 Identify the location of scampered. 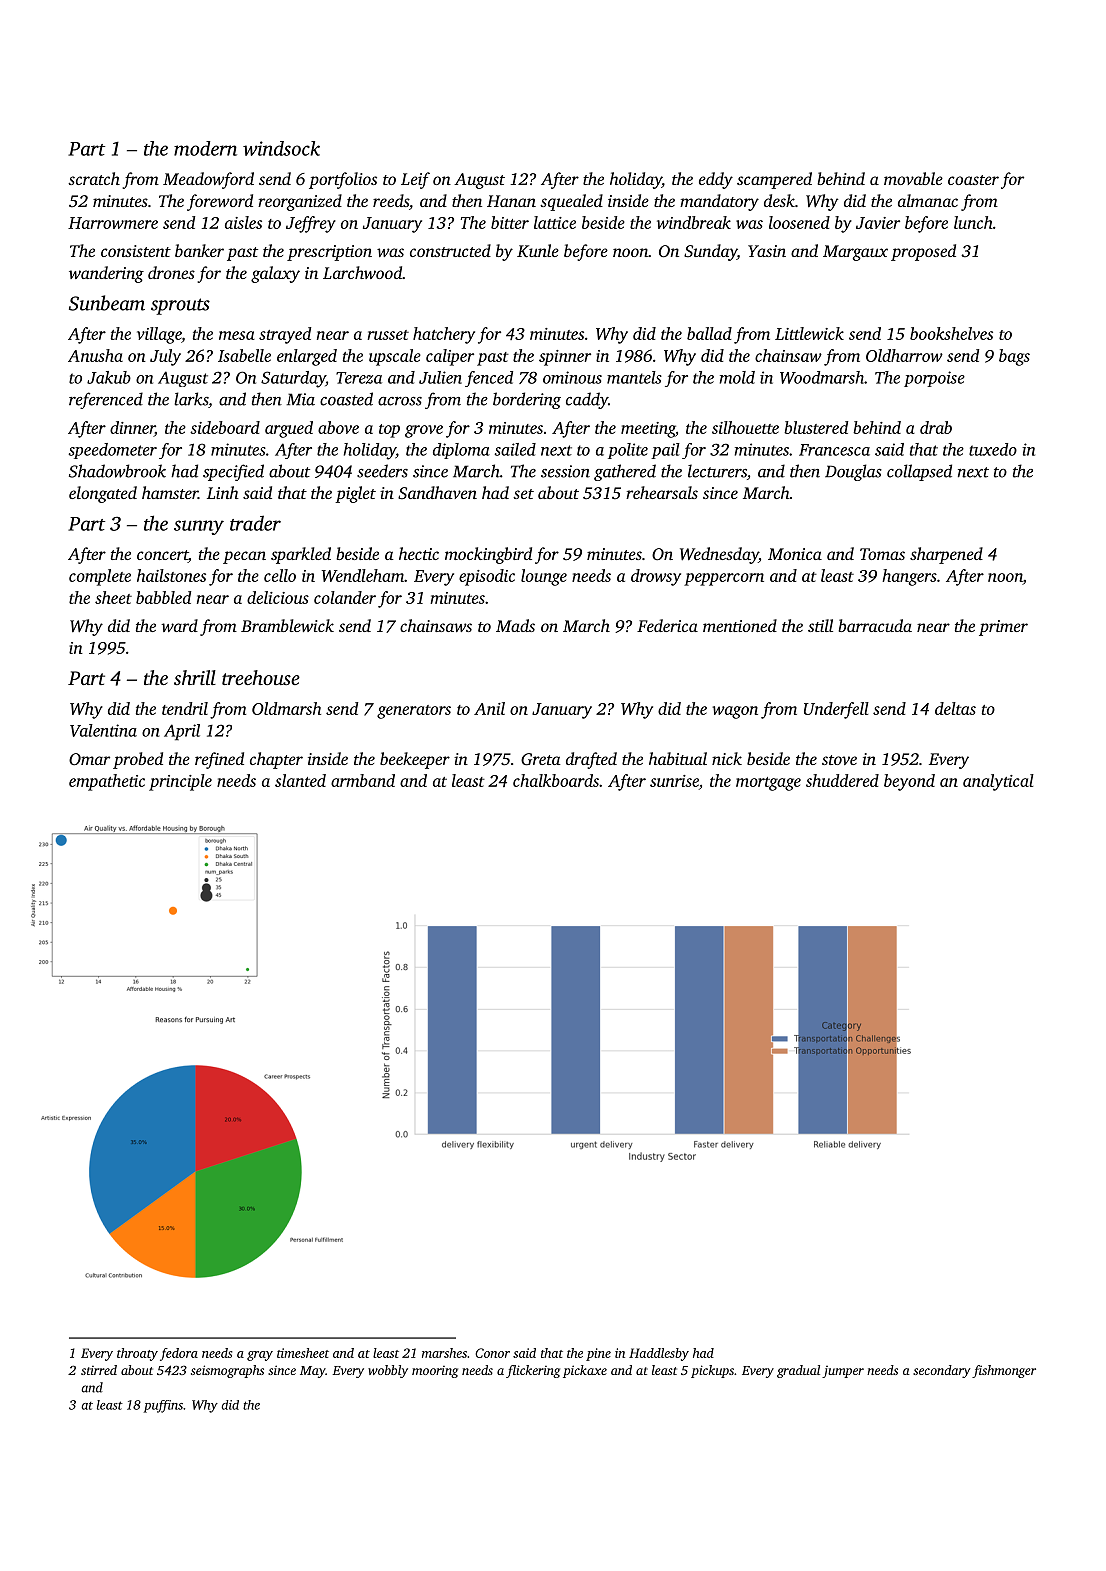
(774, 180).
